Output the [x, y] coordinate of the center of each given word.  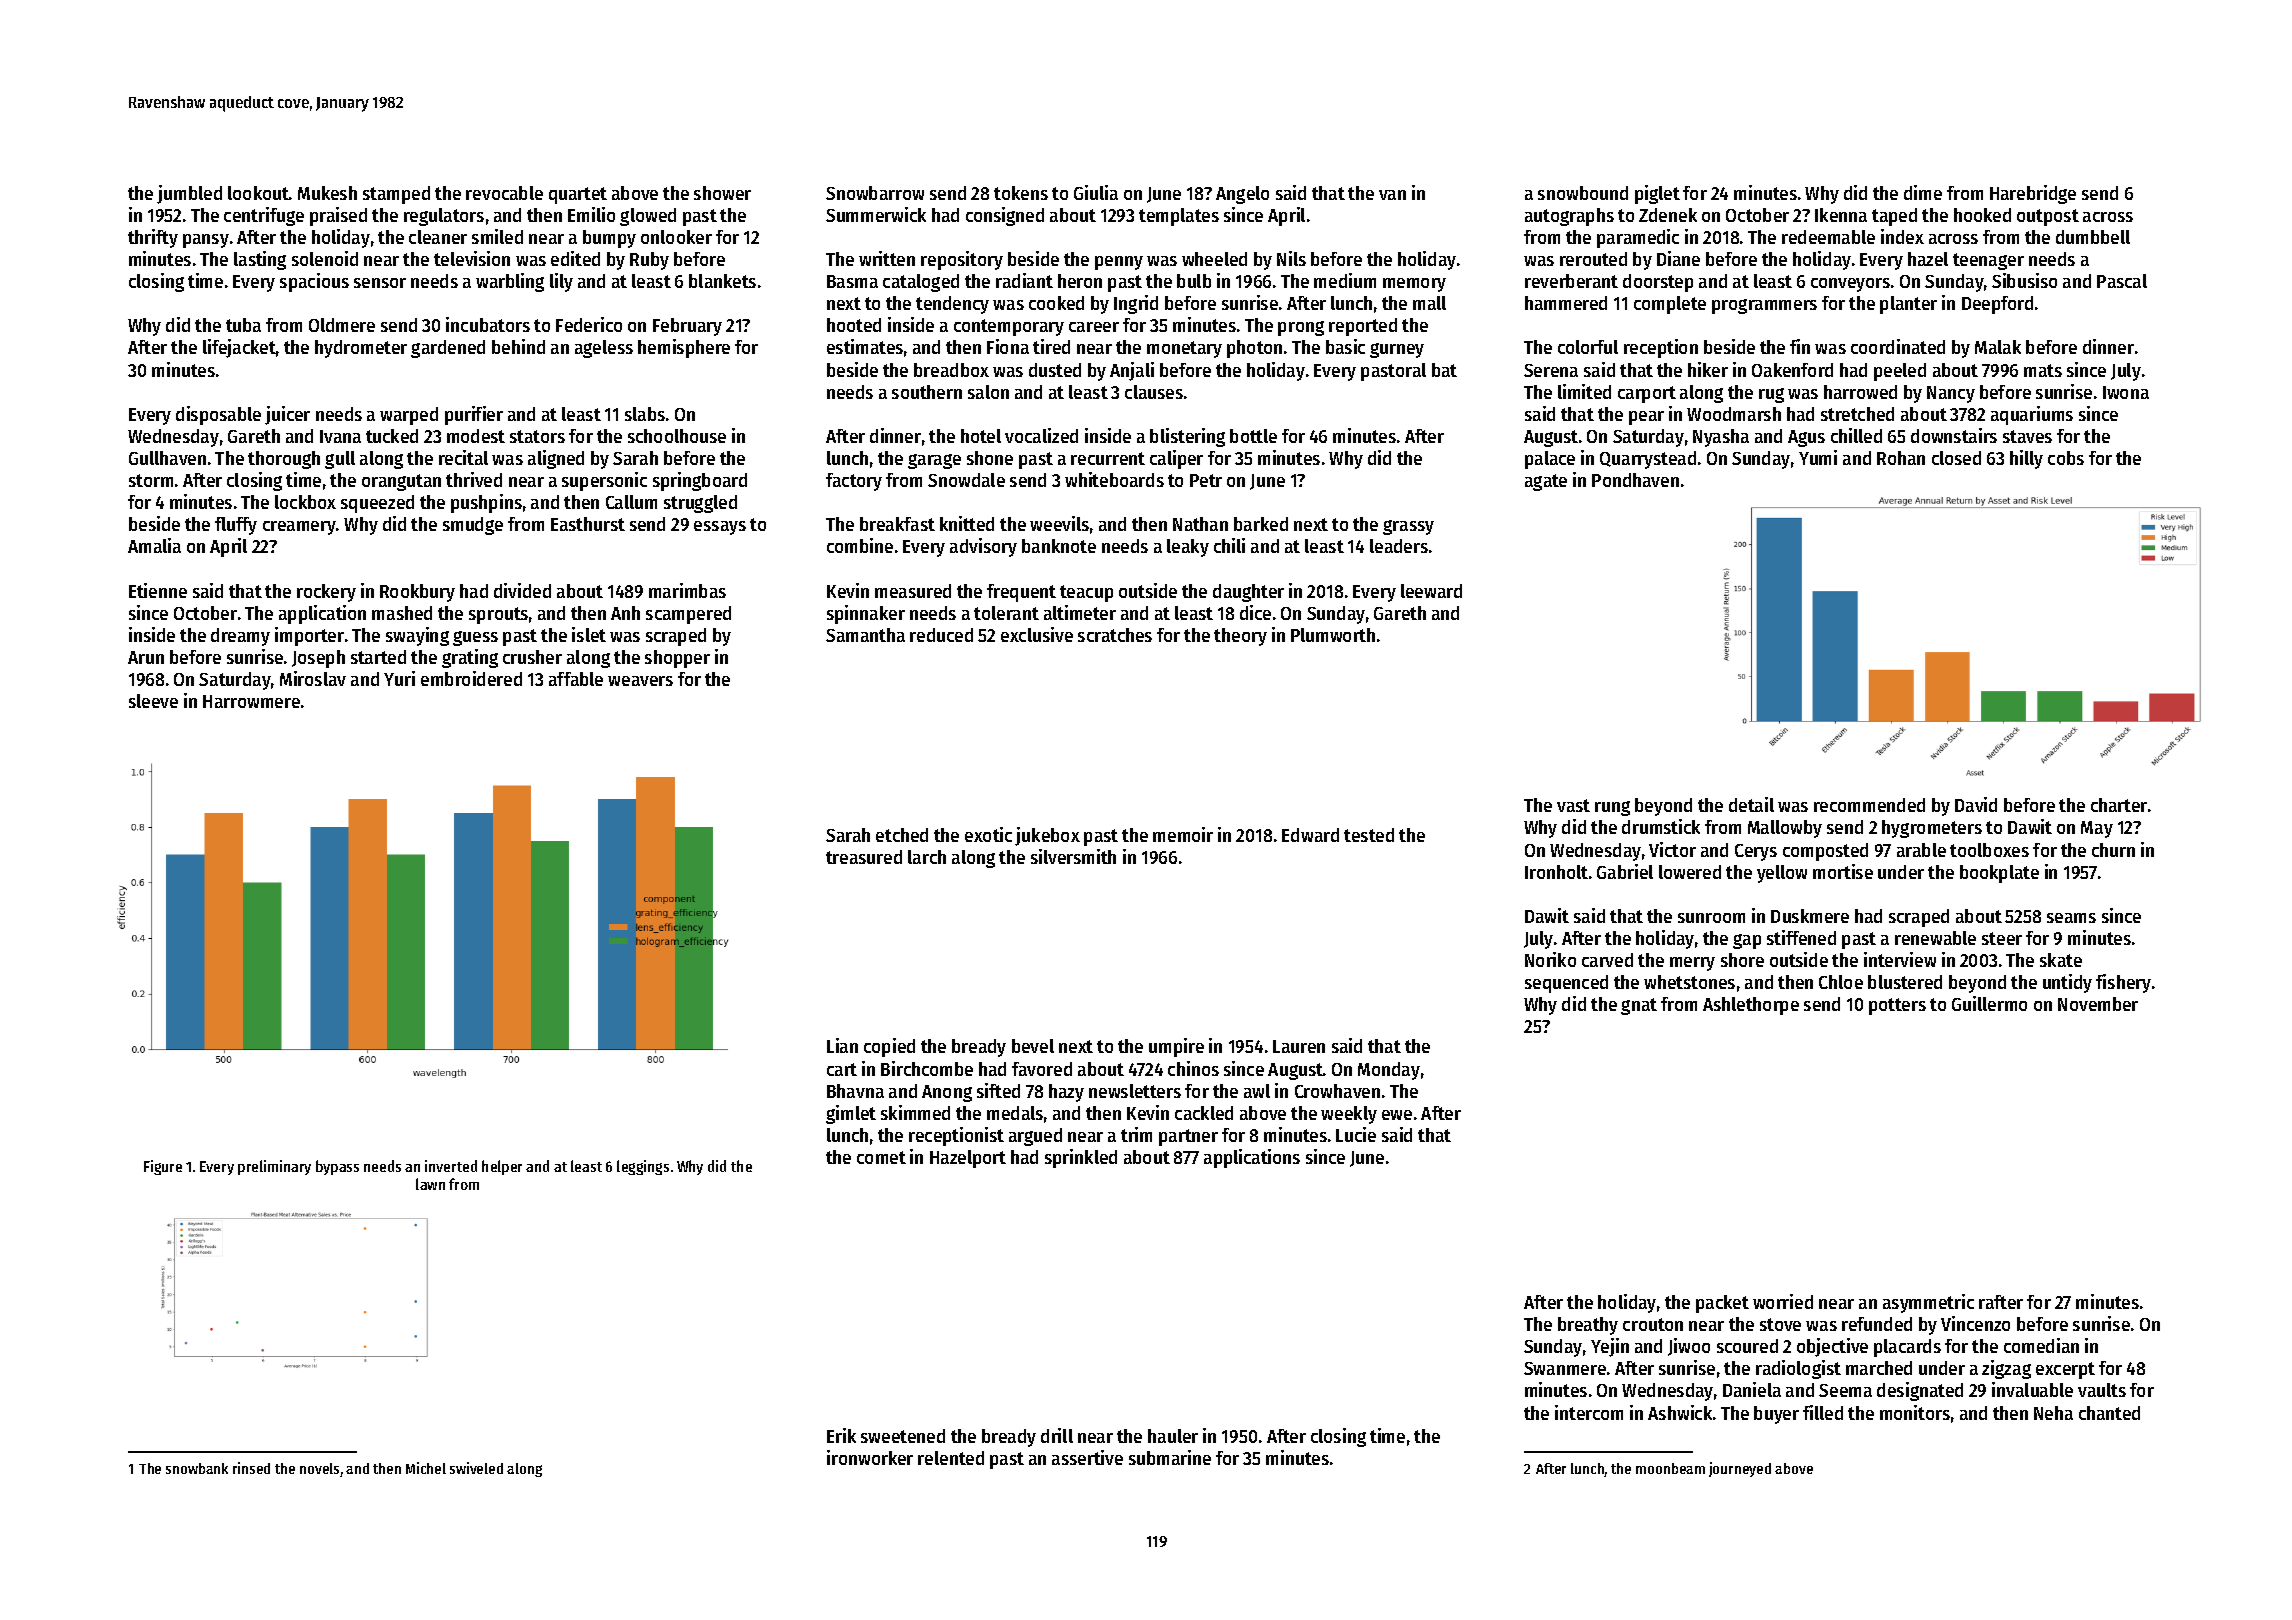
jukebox [1047, 836]
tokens [1021, 193]
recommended [1869, 805]
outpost [2048, 217]
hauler [1173, 1436]
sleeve [153, 701]
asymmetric [1928, 1303]
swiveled [476, 1468]
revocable [504, 193]
